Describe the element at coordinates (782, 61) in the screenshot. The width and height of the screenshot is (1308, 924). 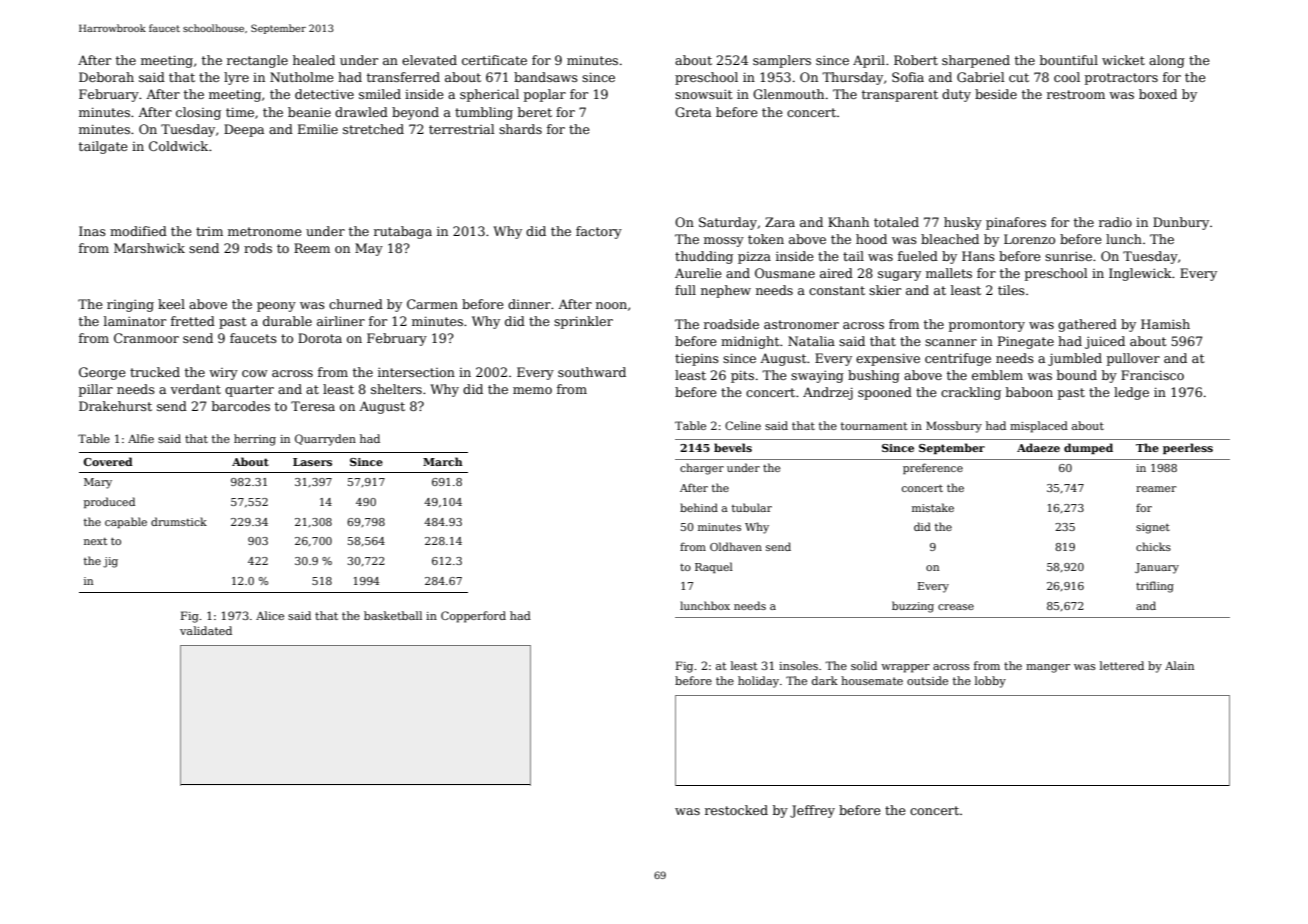
I see `samplers` at that location.
